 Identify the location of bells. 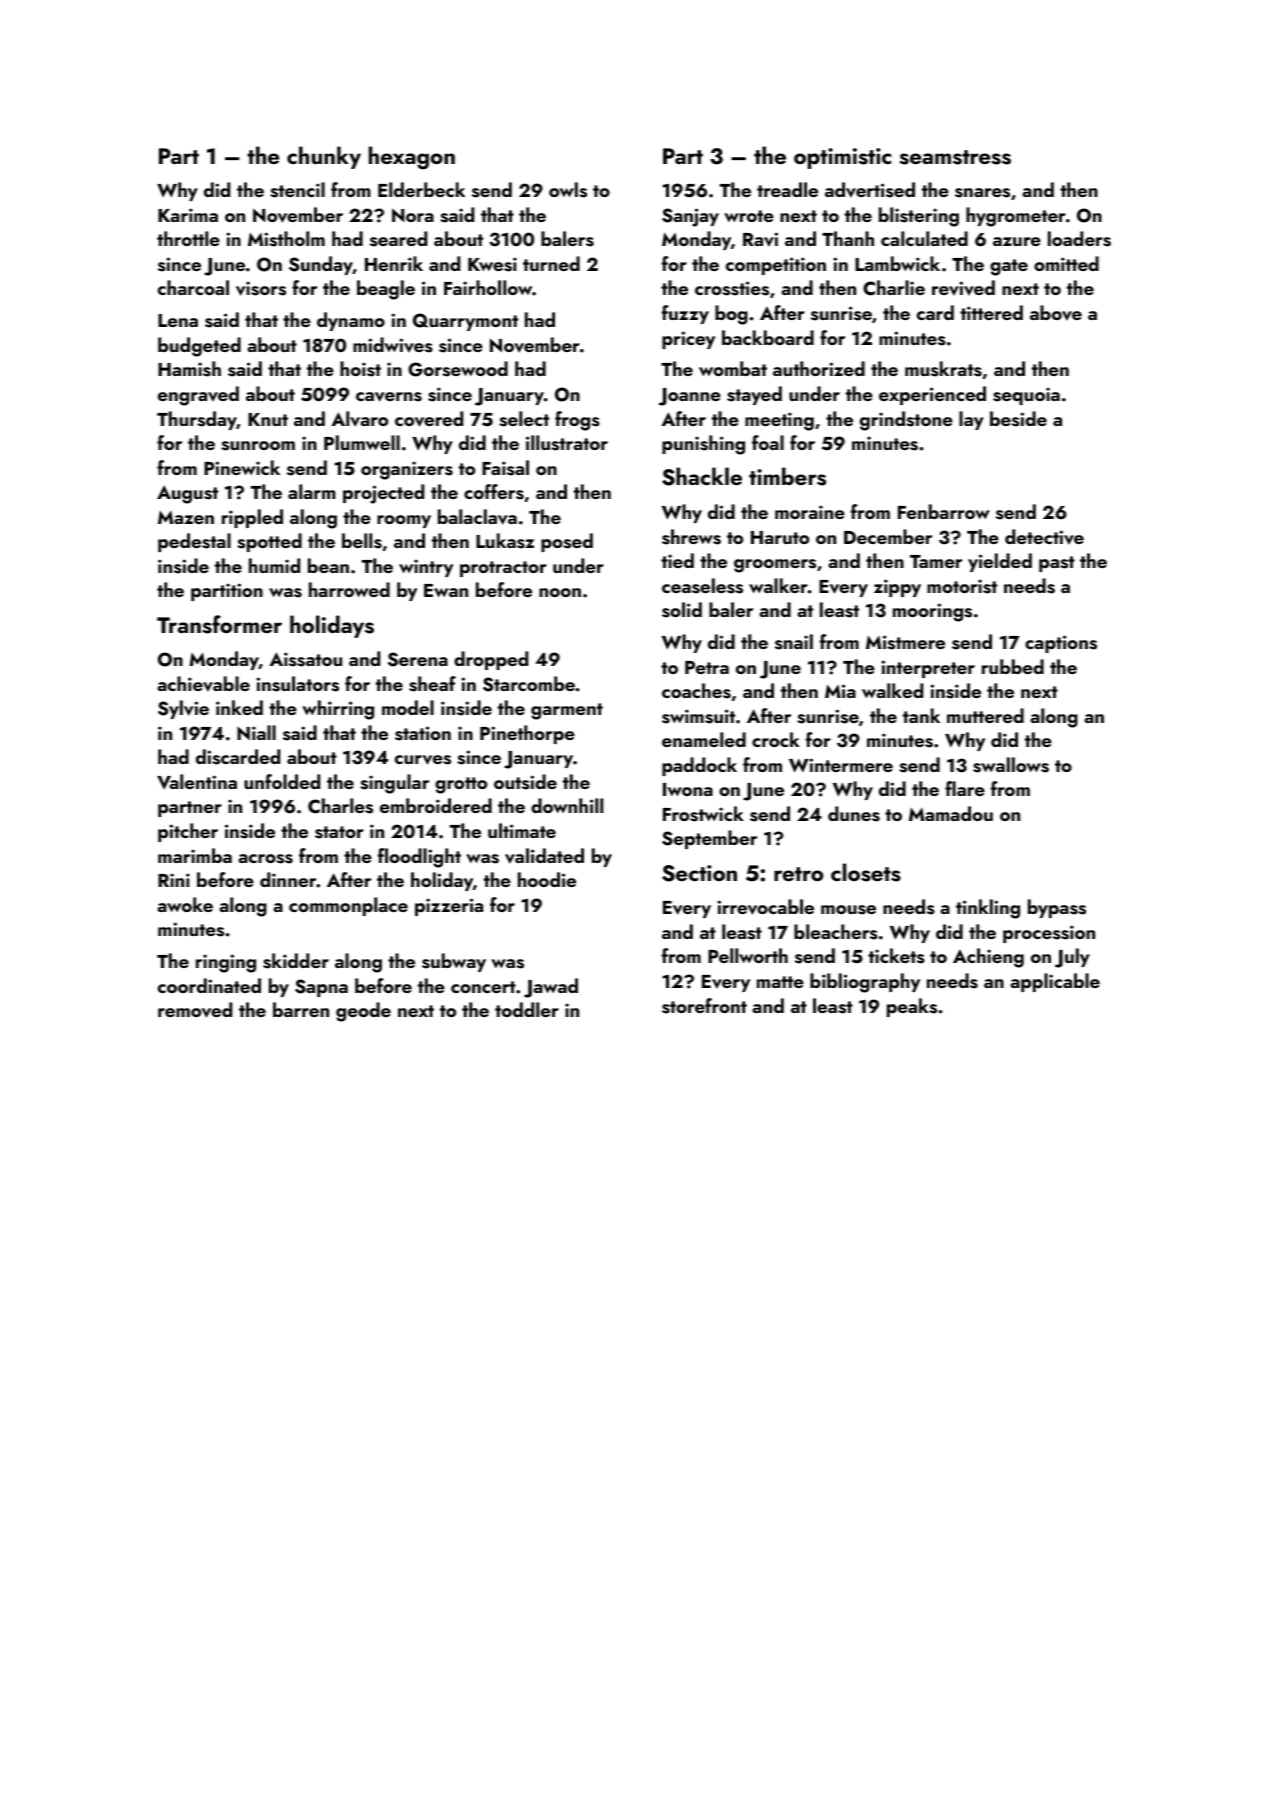
(362, 541).
